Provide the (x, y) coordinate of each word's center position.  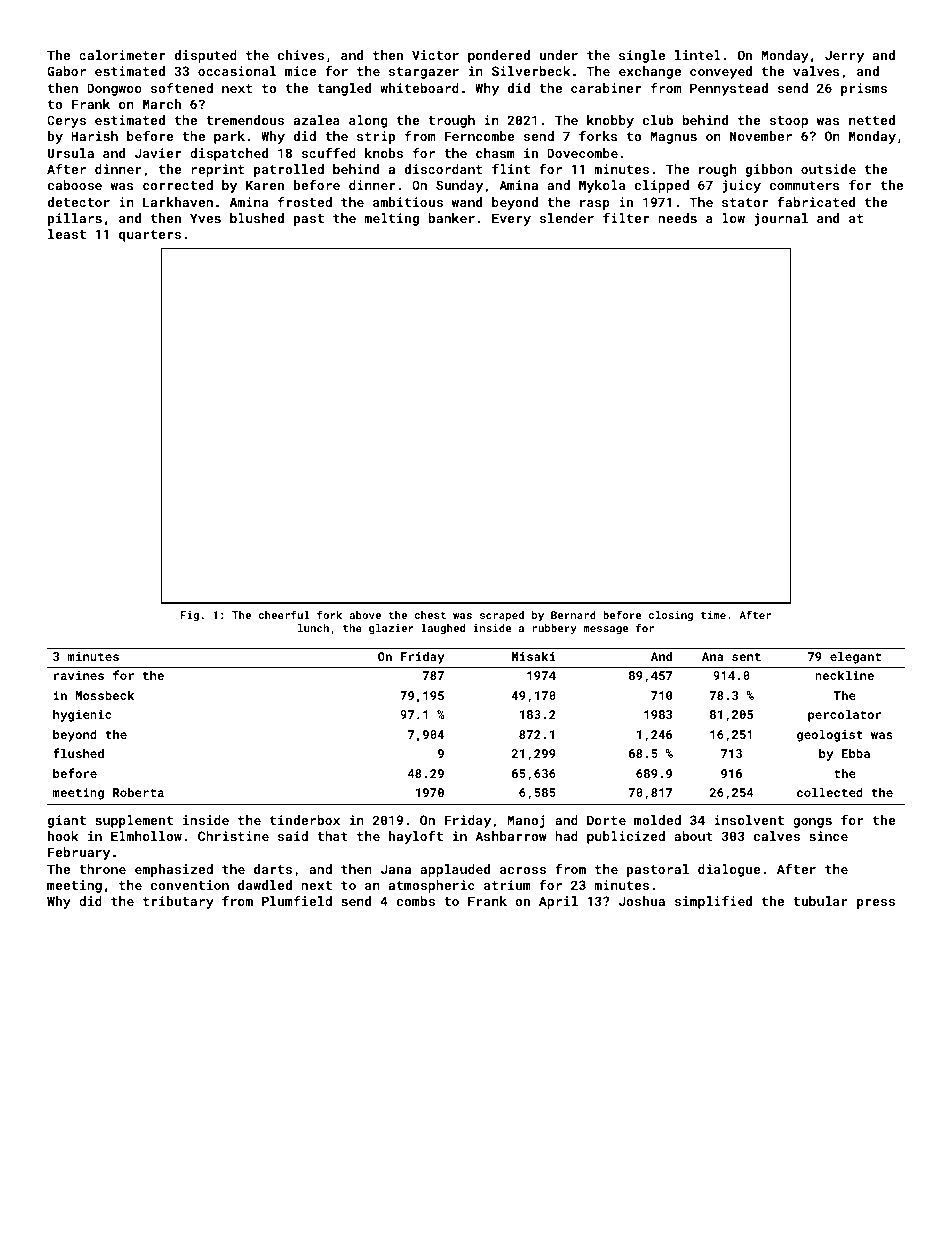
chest (430, 615)
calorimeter (122, 55)
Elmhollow (146, 836)
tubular (820, 901)
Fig (190, 616)
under (558, 55)
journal (781, 219)
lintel (698, 55)
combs (416, 901)
